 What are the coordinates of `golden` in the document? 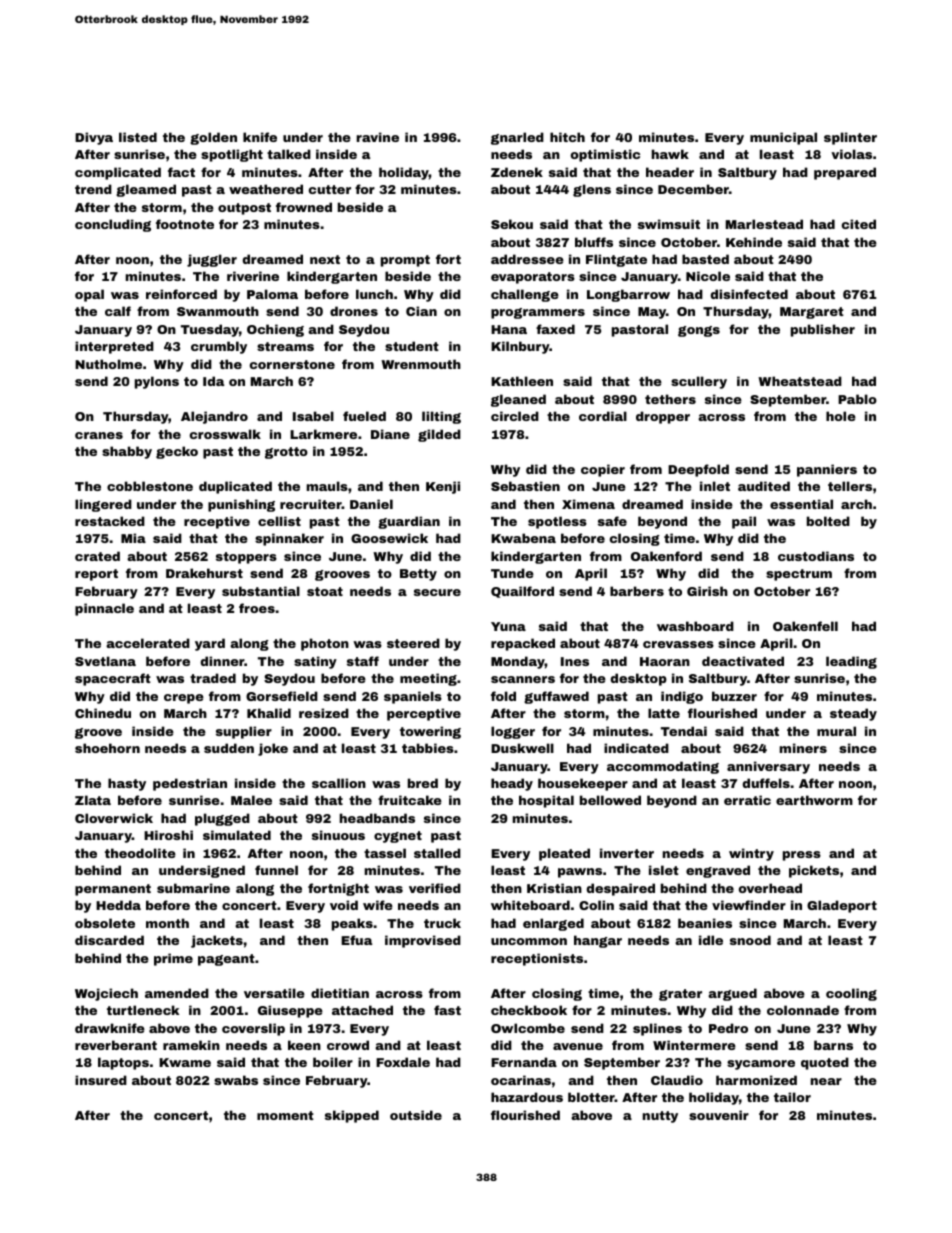 It's located at (213, 138).
